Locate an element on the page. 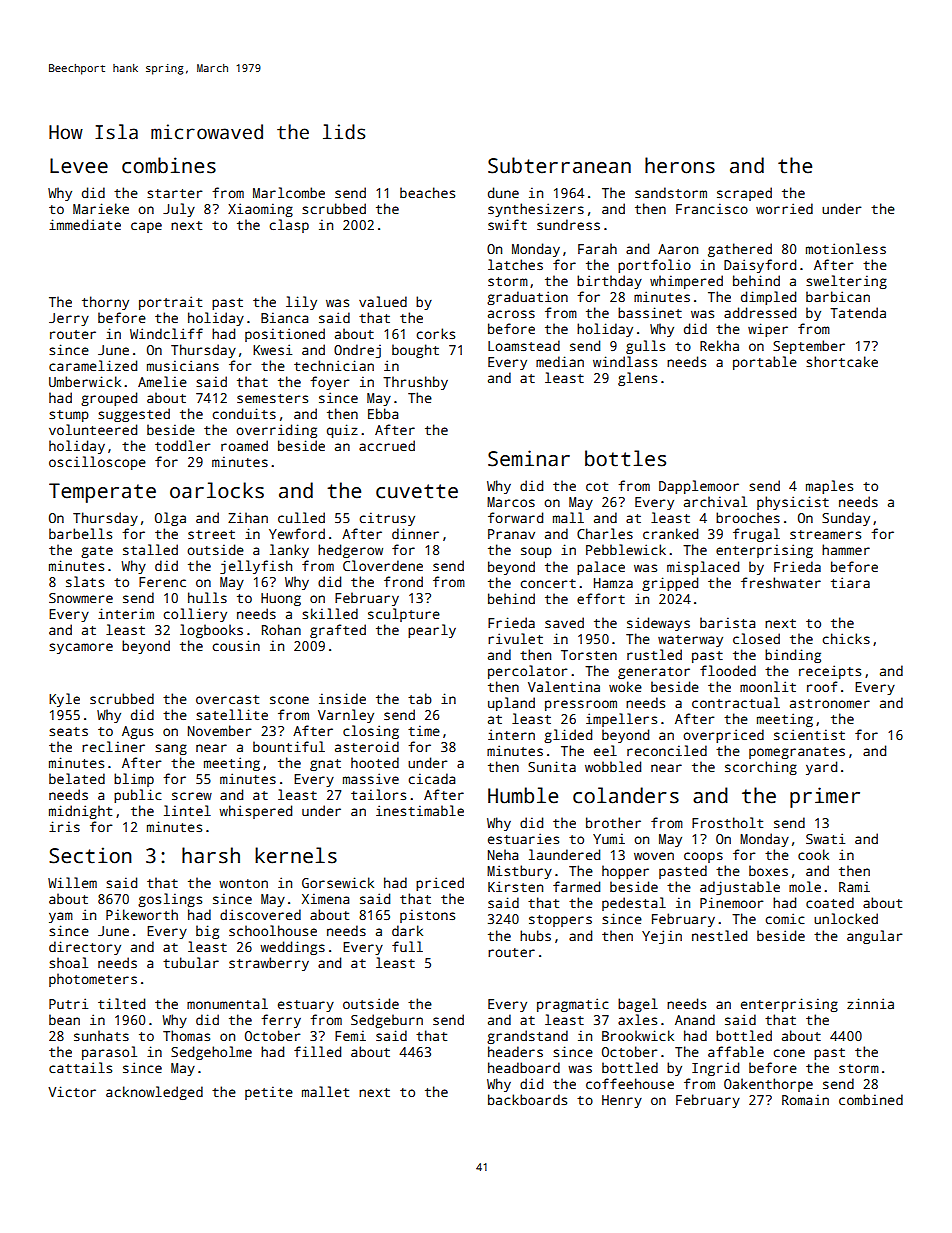  oarlocks is located at coordinates (217, 490).
